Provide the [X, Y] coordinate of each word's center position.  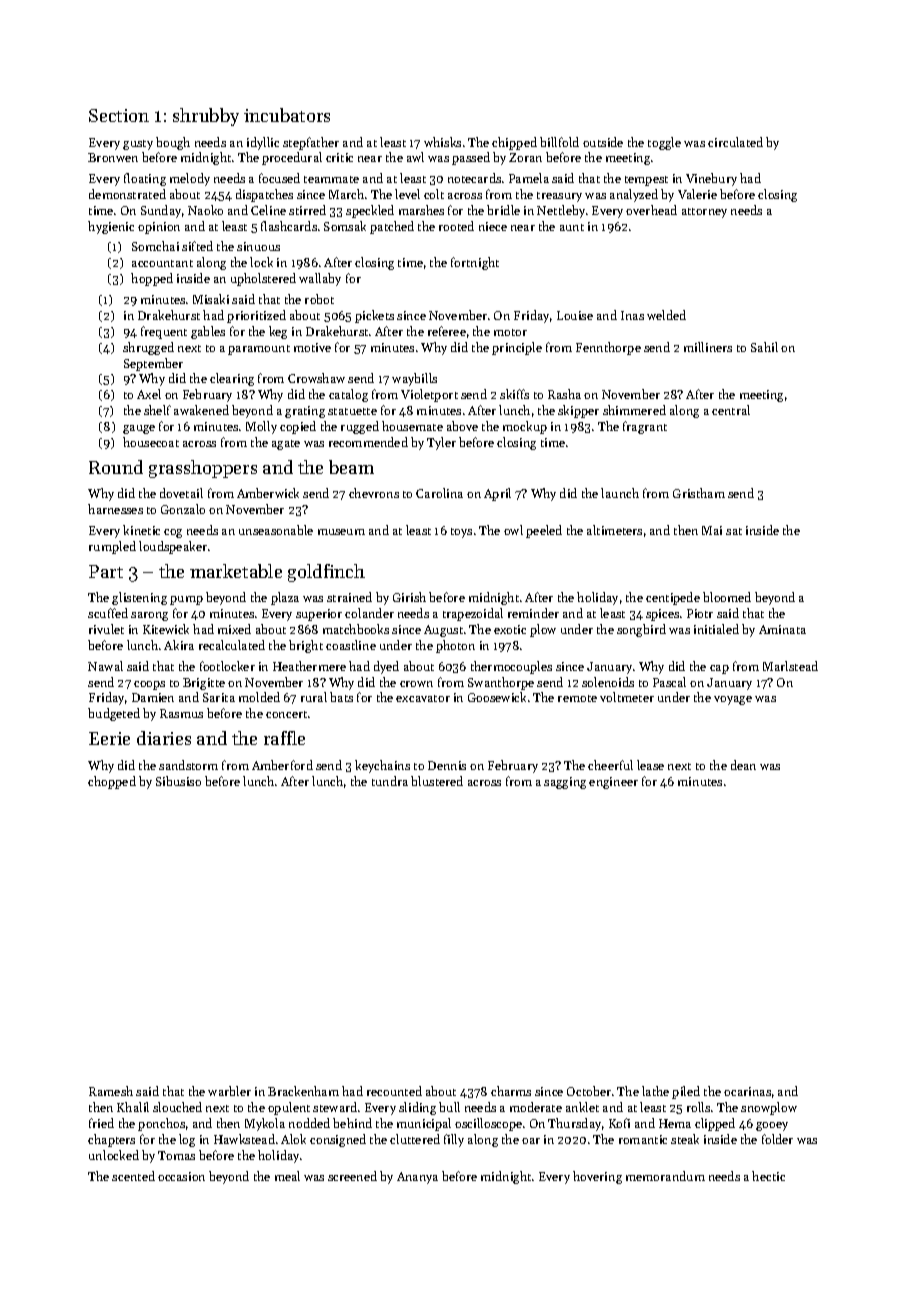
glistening [139, 598]
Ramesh [111, 1091]
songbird [641, 630]
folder [777, 1139]
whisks [442, 142]
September [153, 364]
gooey [772, 1126]
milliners [708, 347]
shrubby [206, 117]
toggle [664, 143]
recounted [394, 1091]
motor [510, 332]
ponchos [161, 1124]
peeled [544, 531]
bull [449, 1107]
